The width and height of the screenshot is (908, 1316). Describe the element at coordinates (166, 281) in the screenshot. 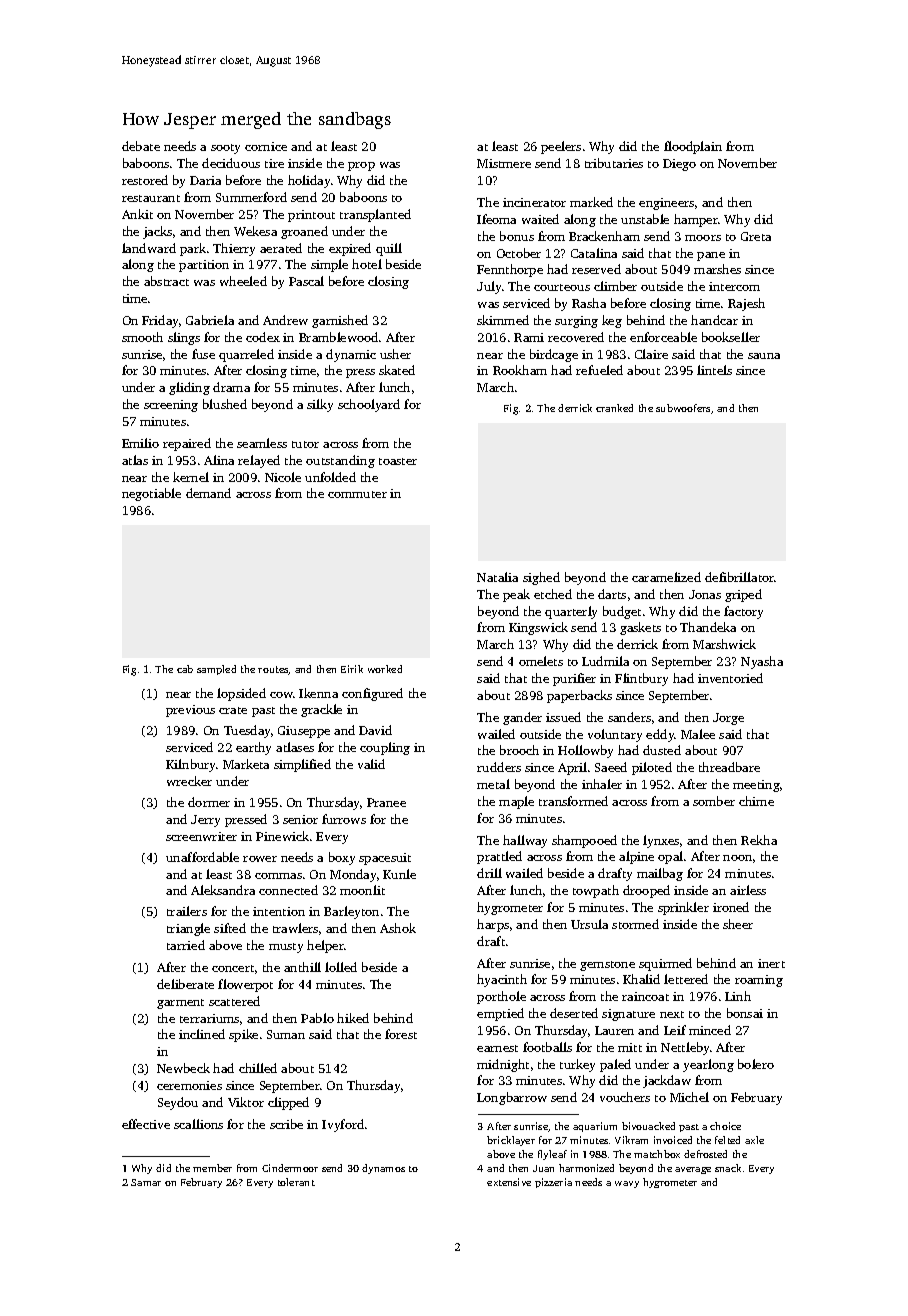

I see `abstract` at that location.
